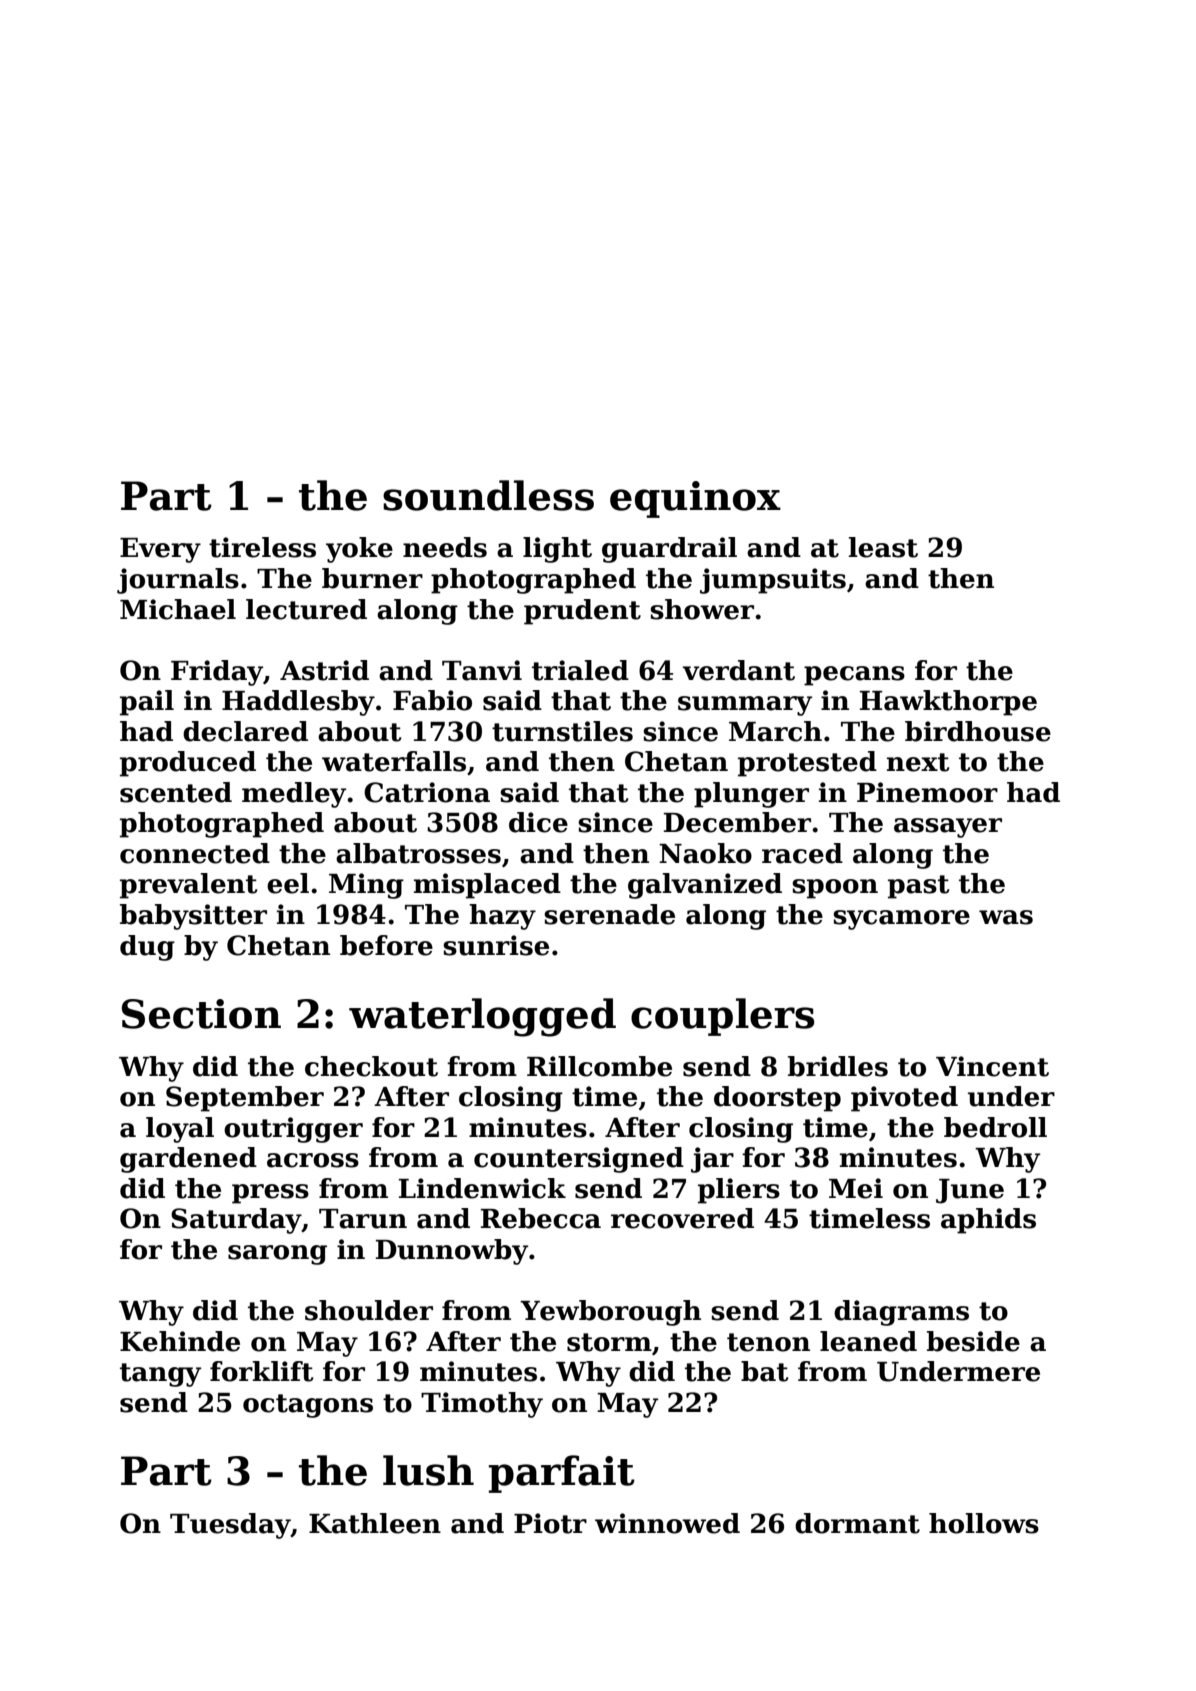  What do you see at coordinates (262, 547) in the screenshot?
I see `tireless` at bounding box center [262, 547].
